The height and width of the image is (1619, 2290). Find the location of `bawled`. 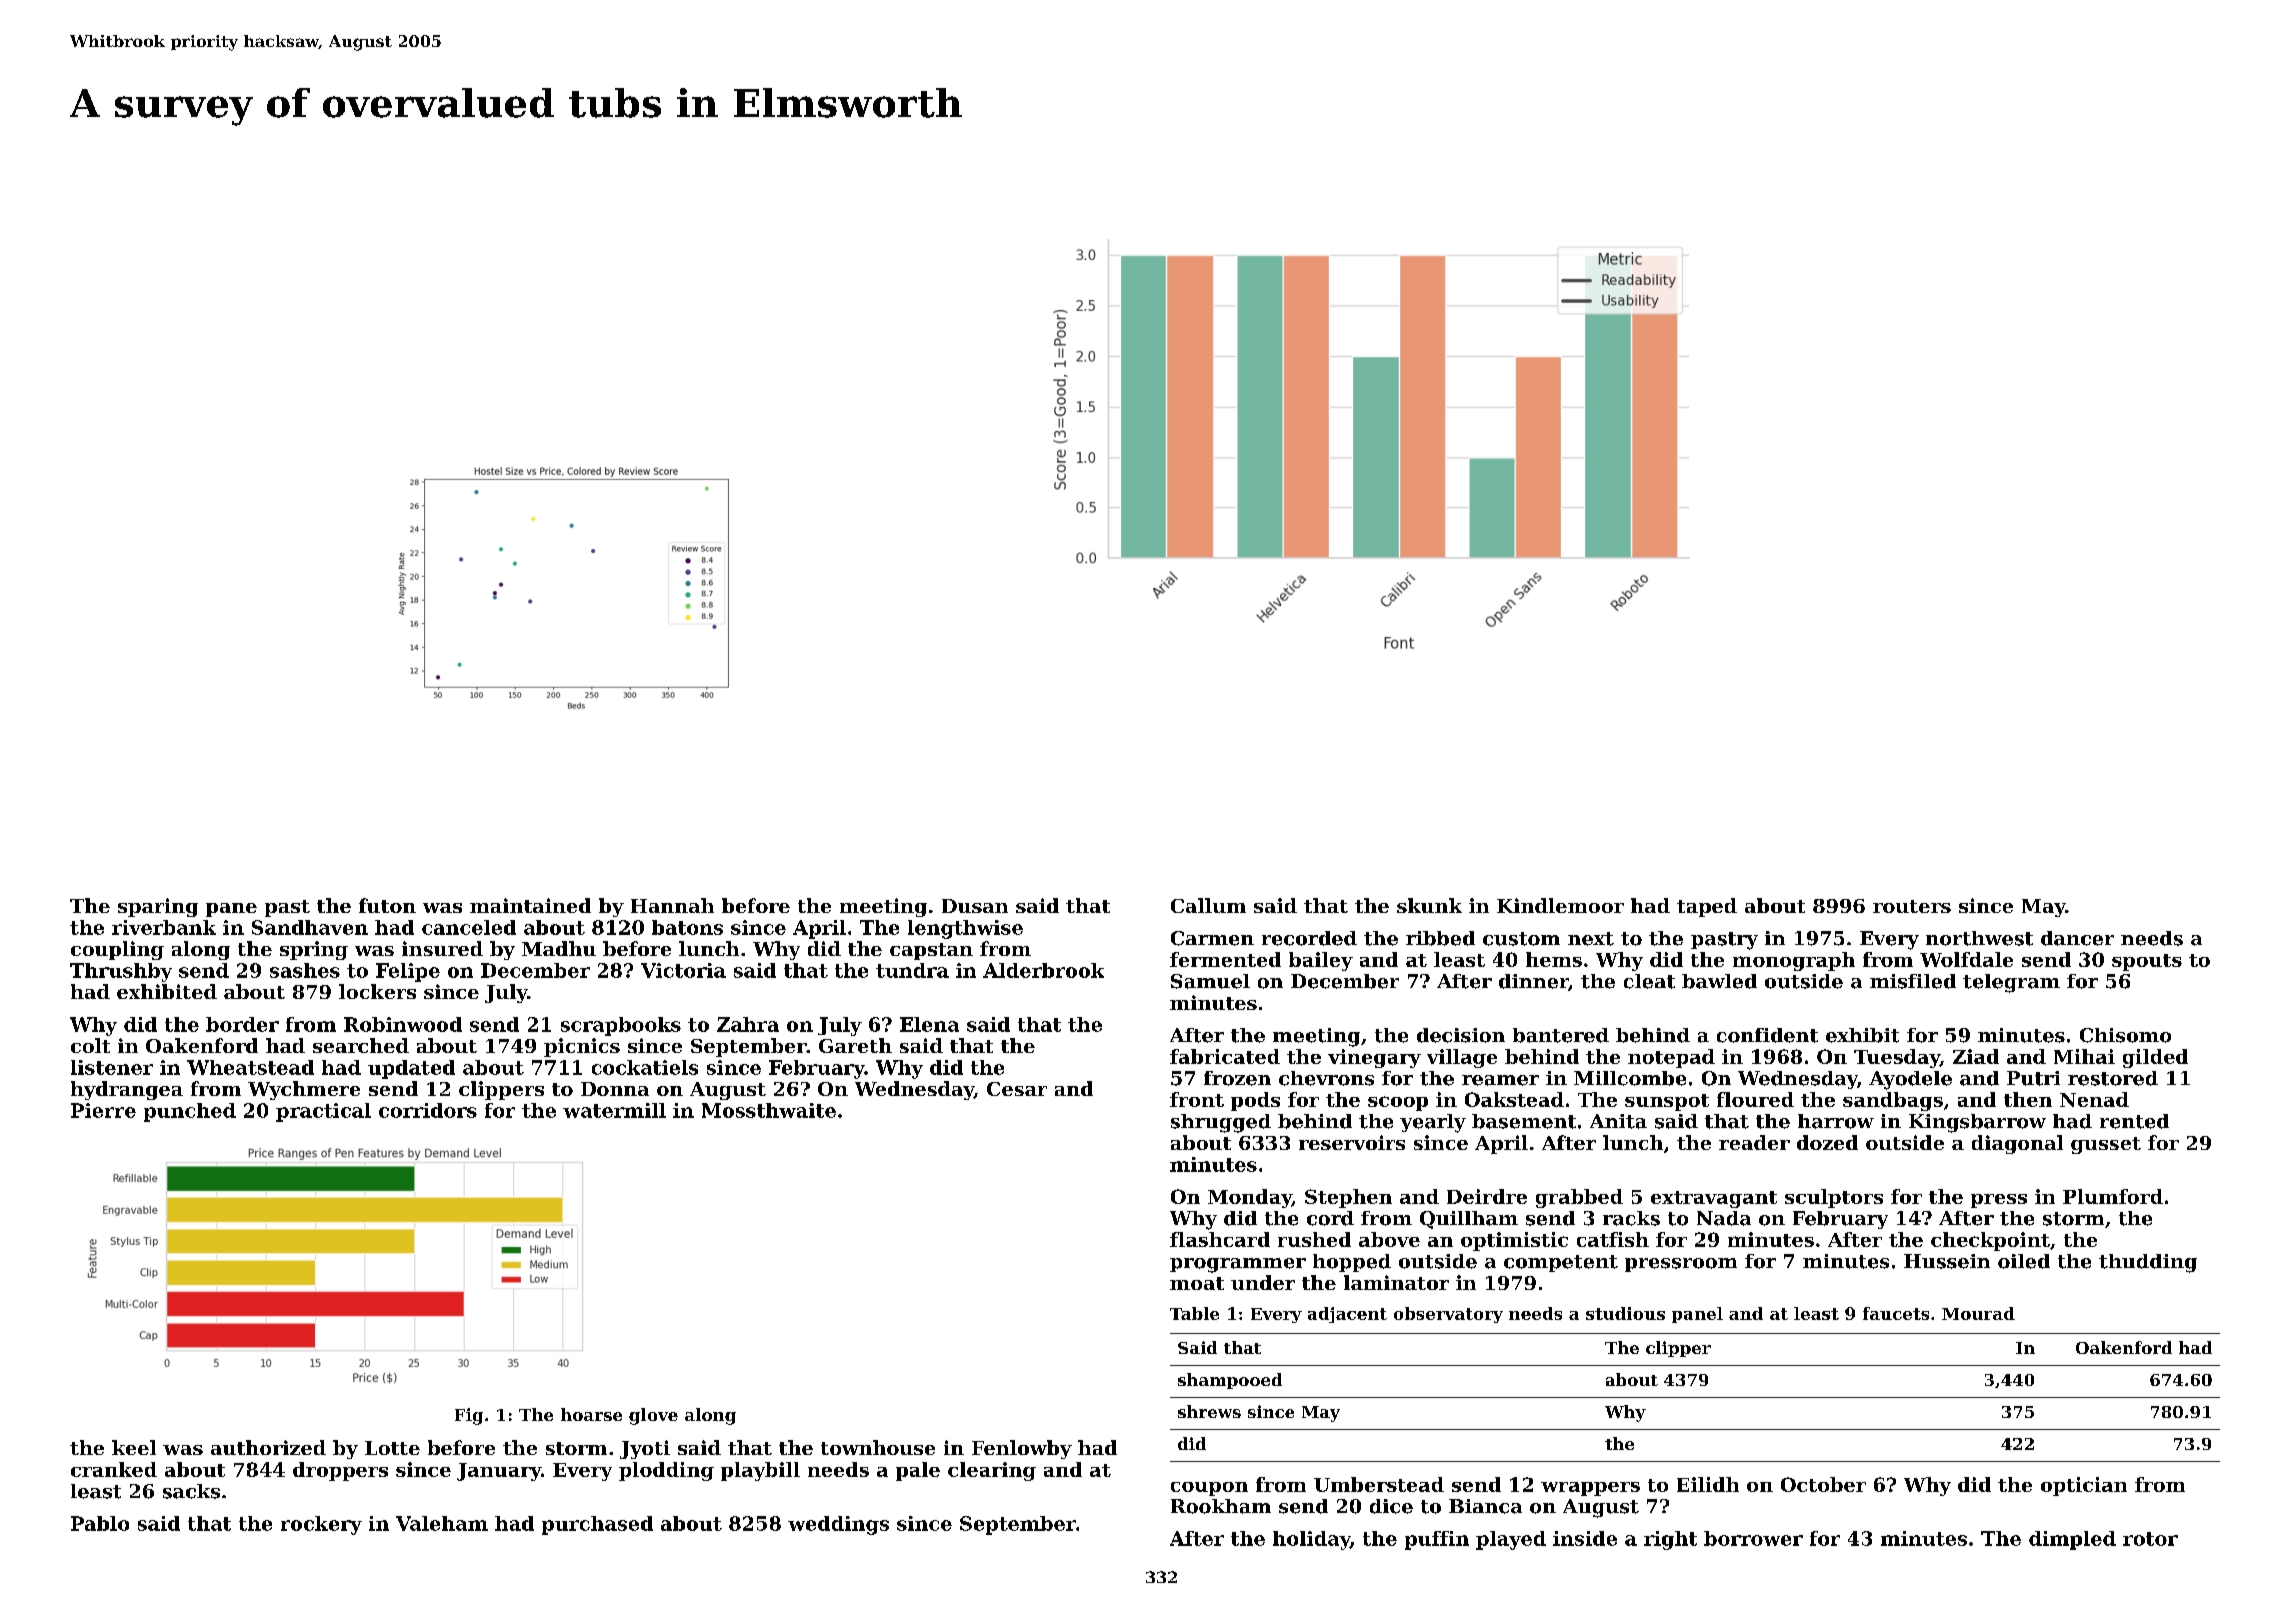

bawled is located at coordinates (1719, 981).
